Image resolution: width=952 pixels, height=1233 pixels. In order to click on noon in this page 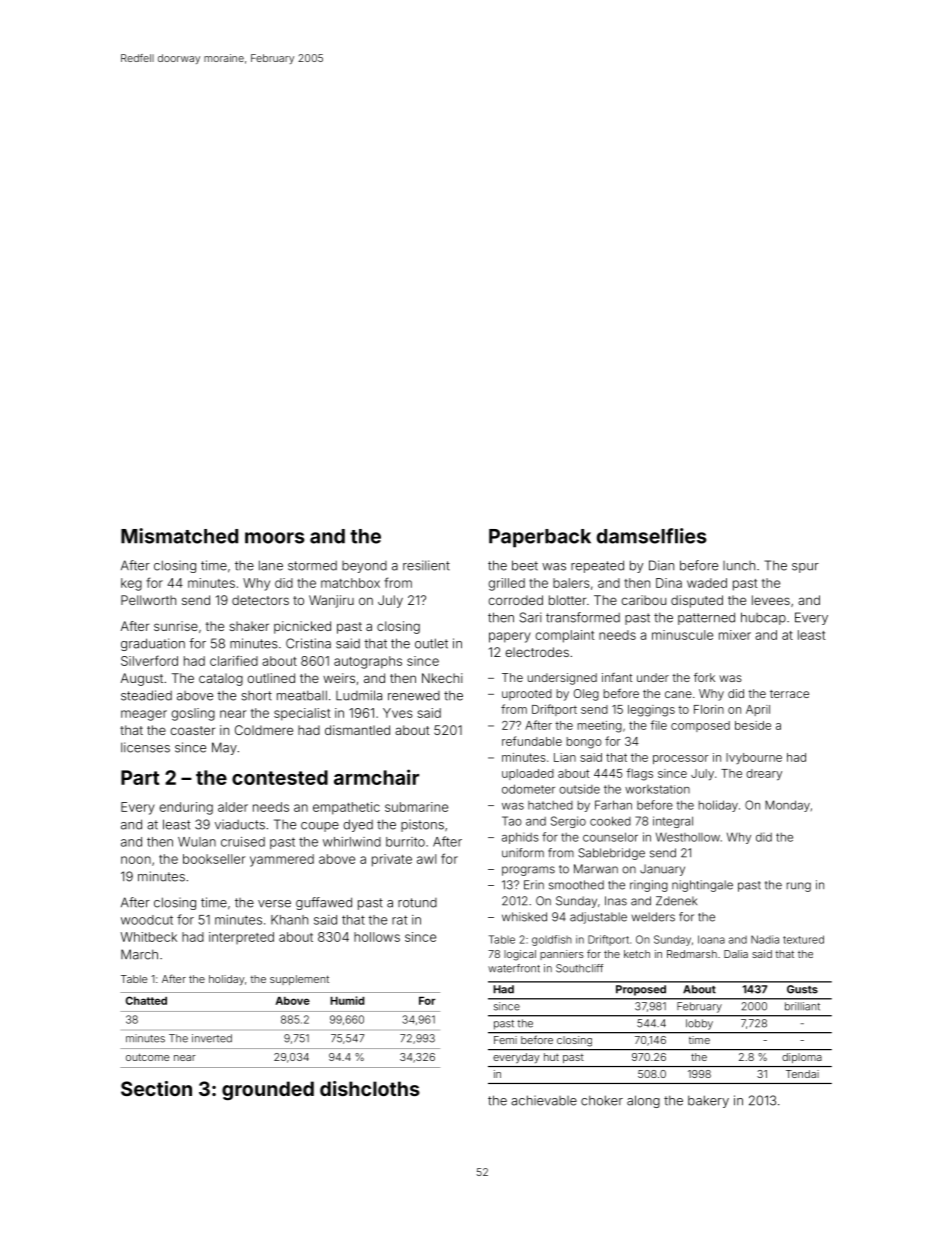, I will do `click(136, 860)`.
